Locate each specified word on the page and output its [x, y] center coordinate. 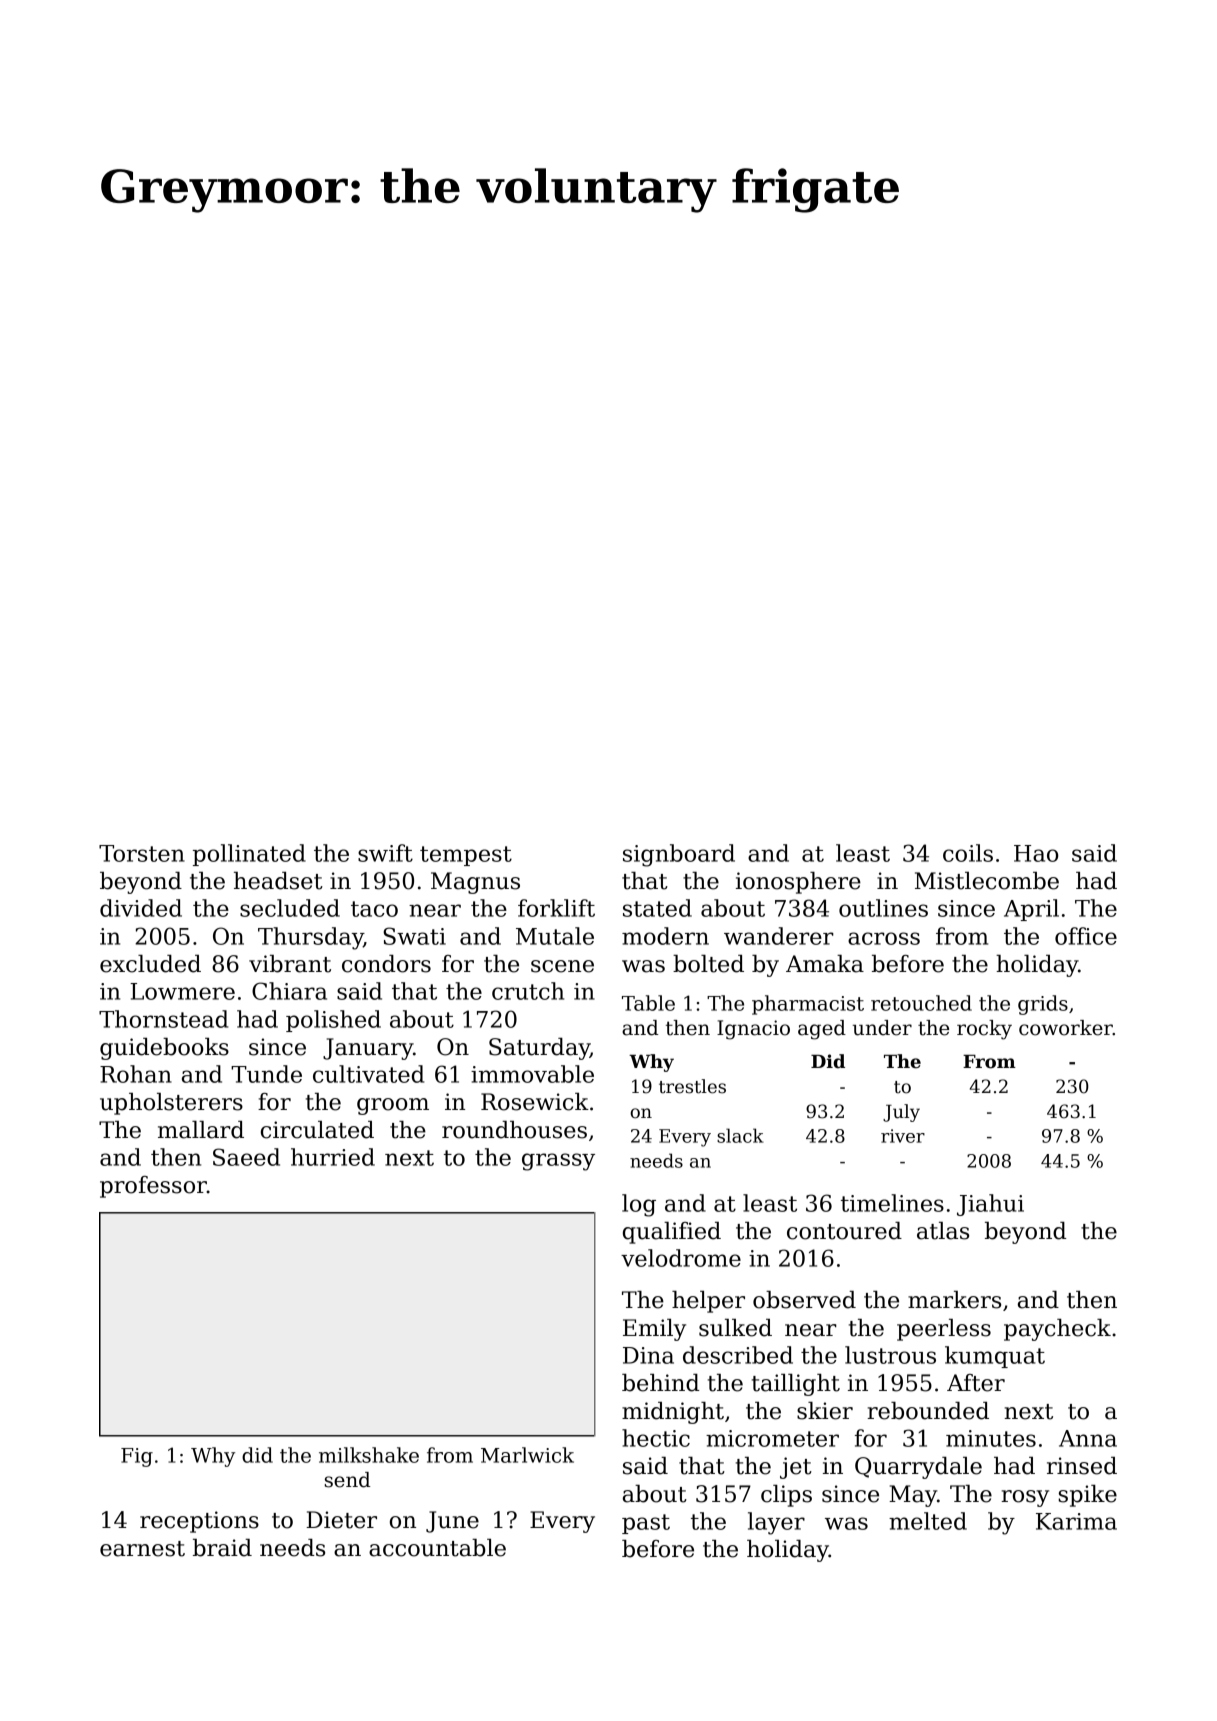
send [348, 1480]
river [903, 1136]
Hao [1036, 853]
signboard [679, 855]
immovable [532, 1074]
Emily [654, 1330]
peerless [944, 1330]
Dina [648, 1355]
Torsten [142, 853]
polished [333, 1021]
